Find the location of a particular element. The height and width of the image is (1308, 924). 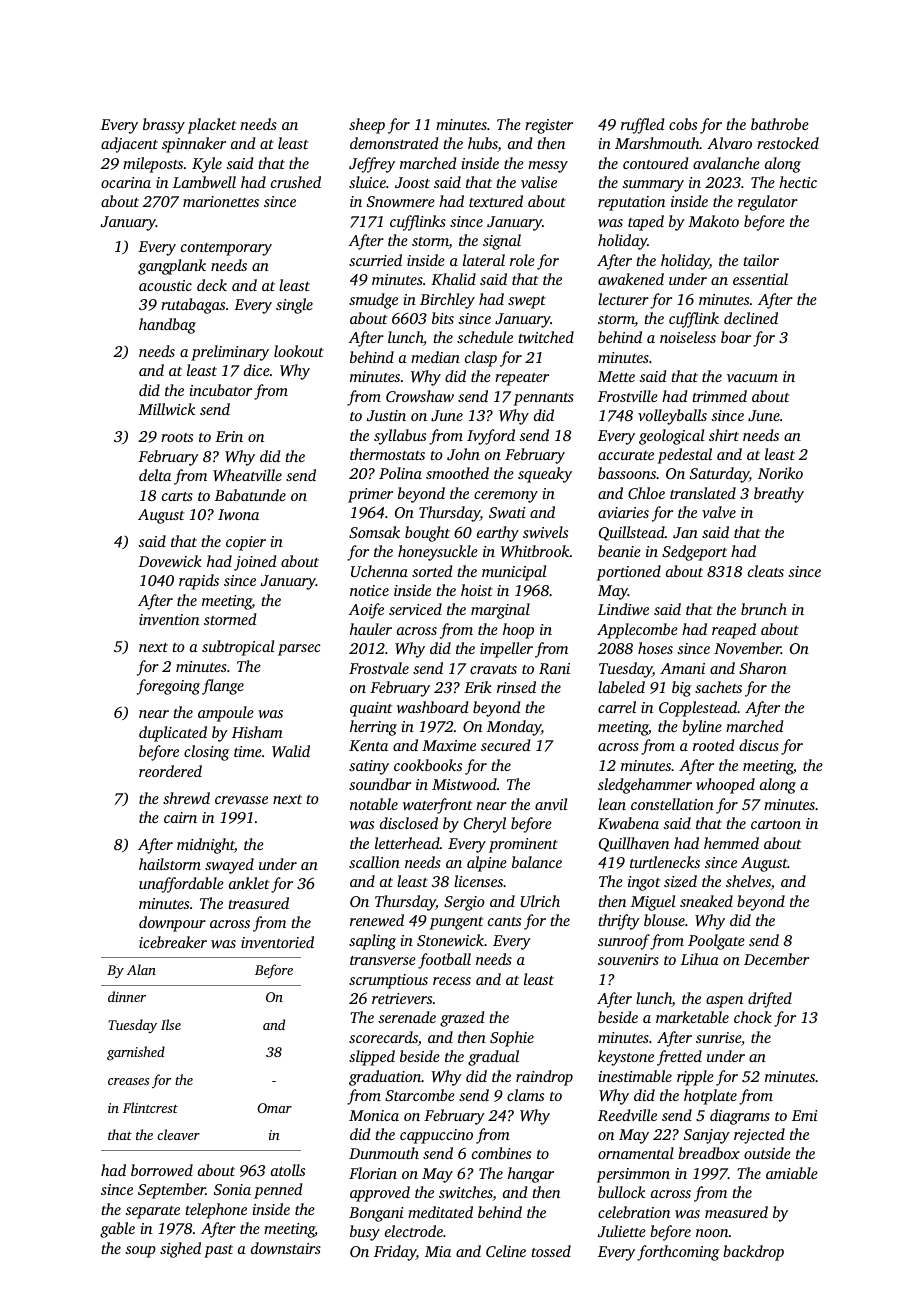

cants is located at coordinates (504, 921).
